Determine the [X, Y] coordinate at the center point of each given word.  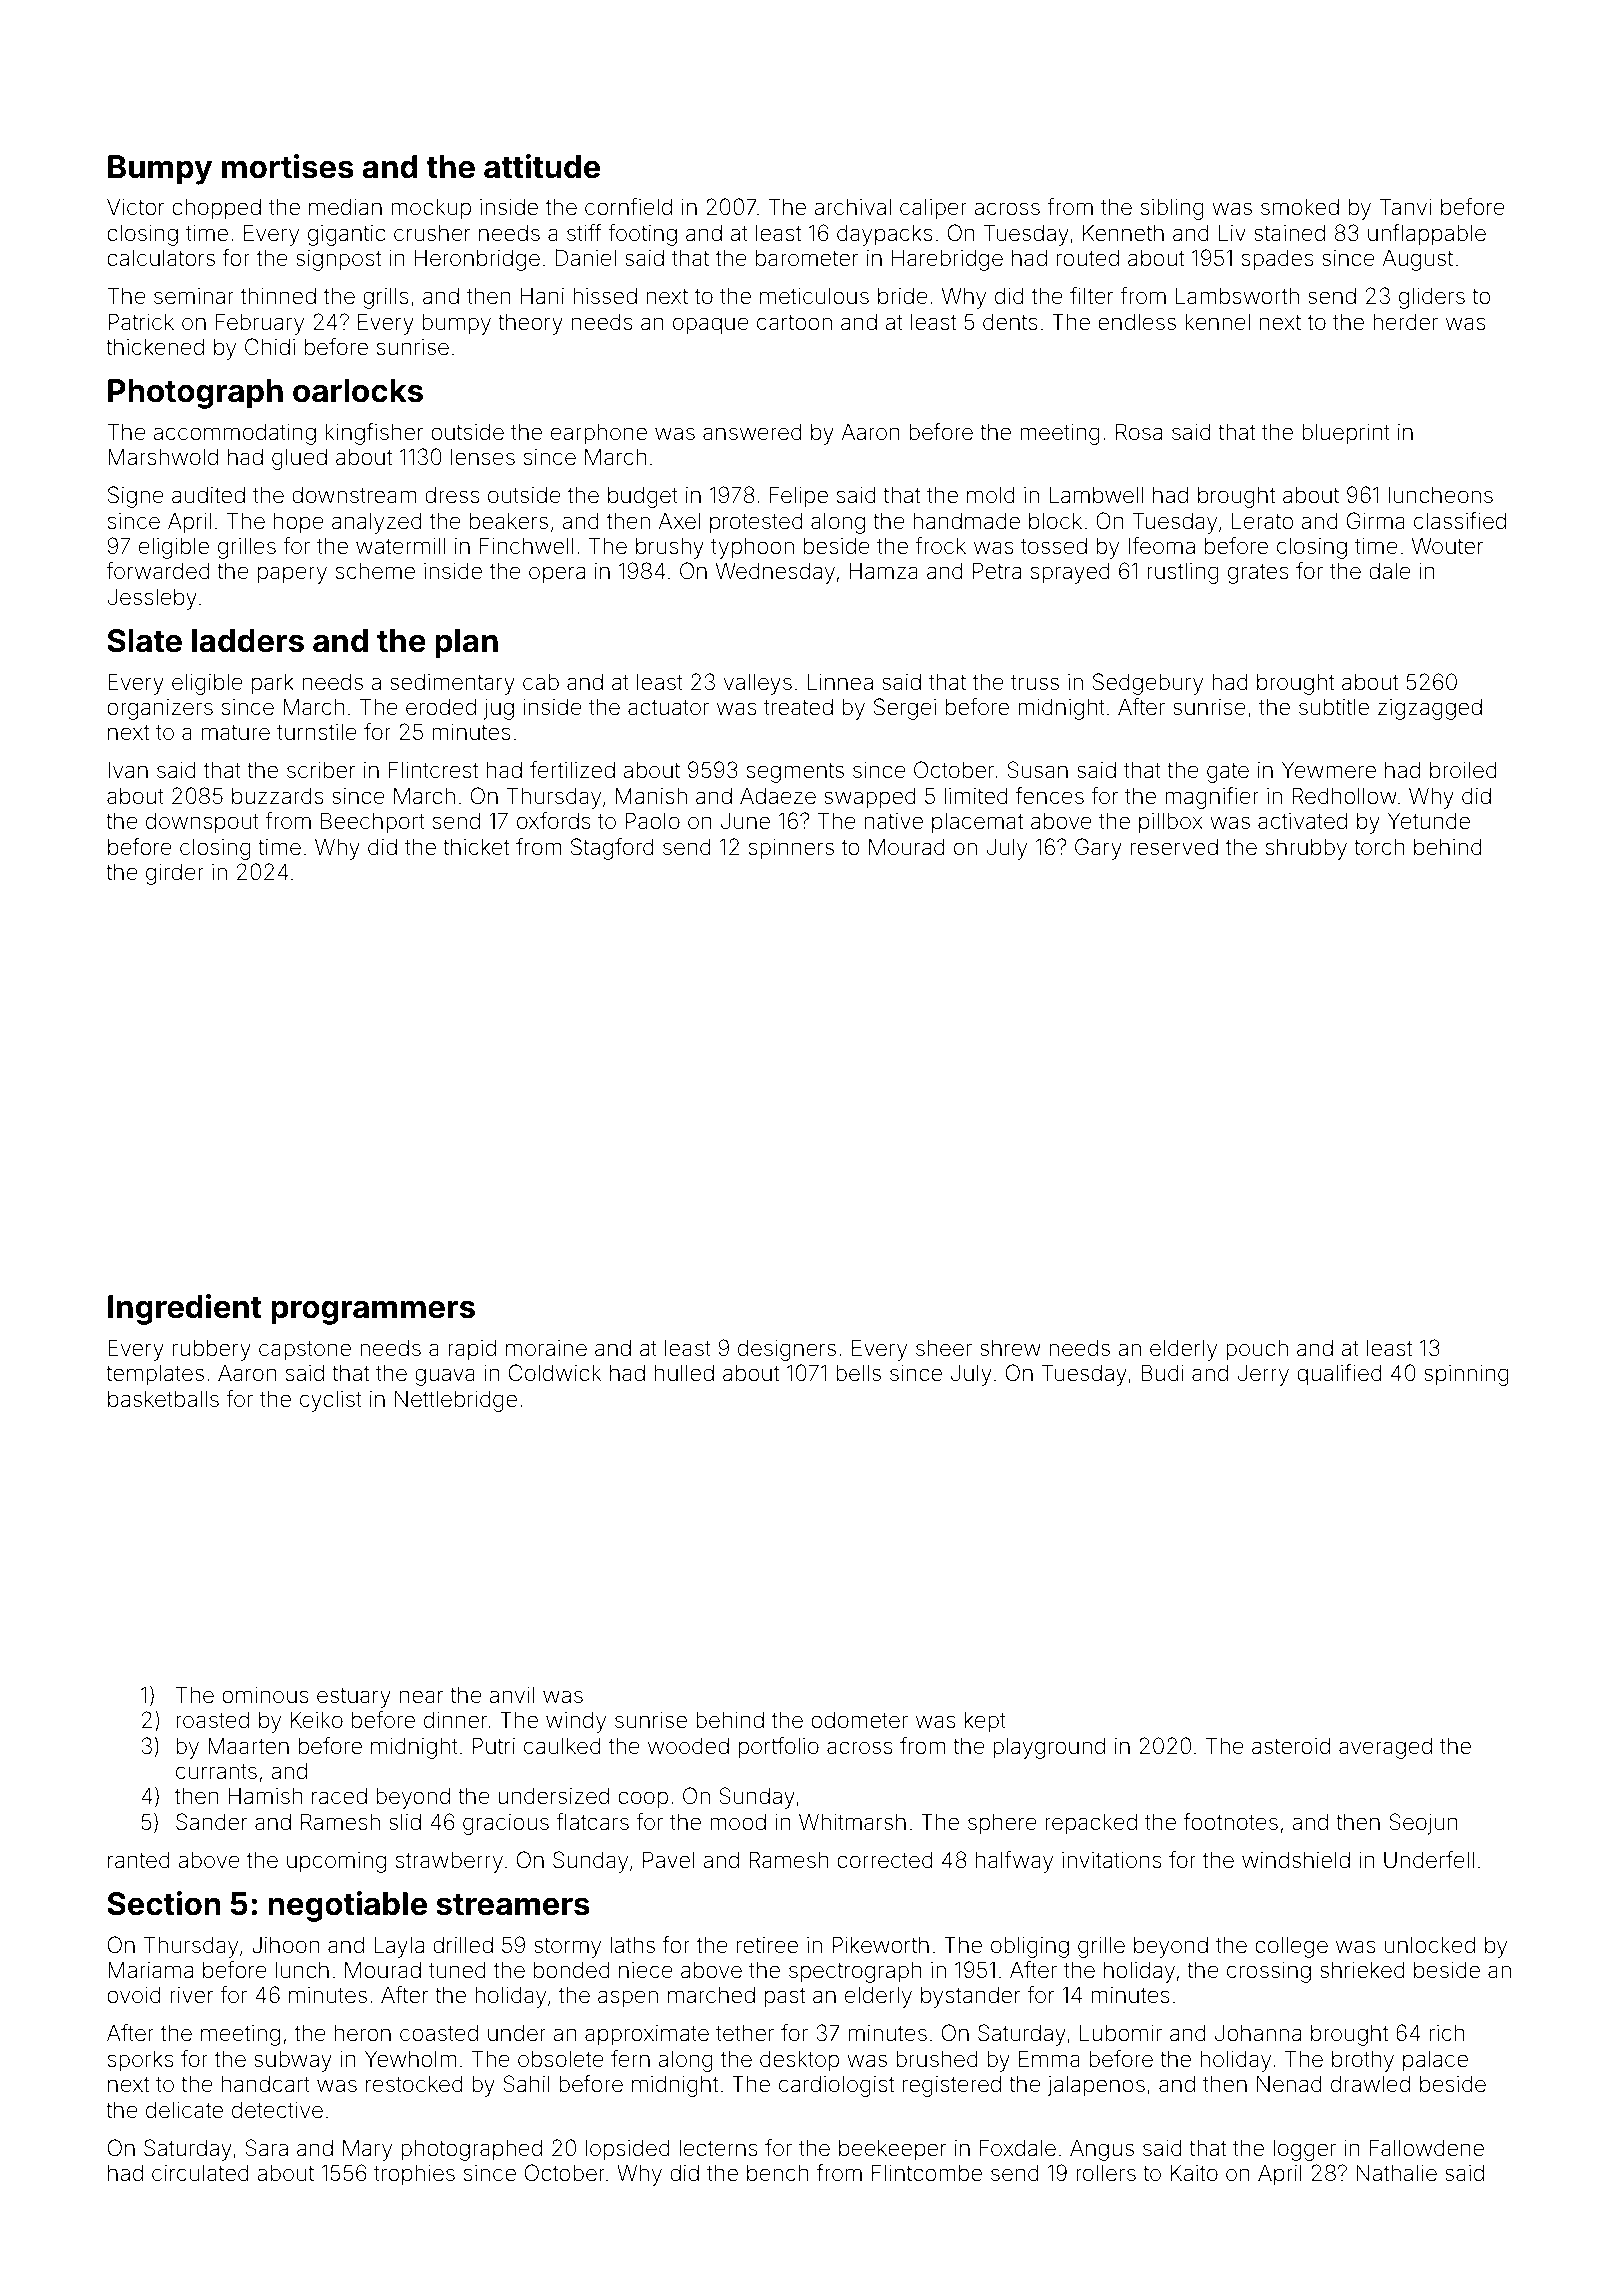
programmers [373, 1312]
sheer [944, 1348]
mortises [288, 166]
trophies [414, 2175]
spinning [1466, 1375]
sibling [1172, 209]
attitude [542, 166]
